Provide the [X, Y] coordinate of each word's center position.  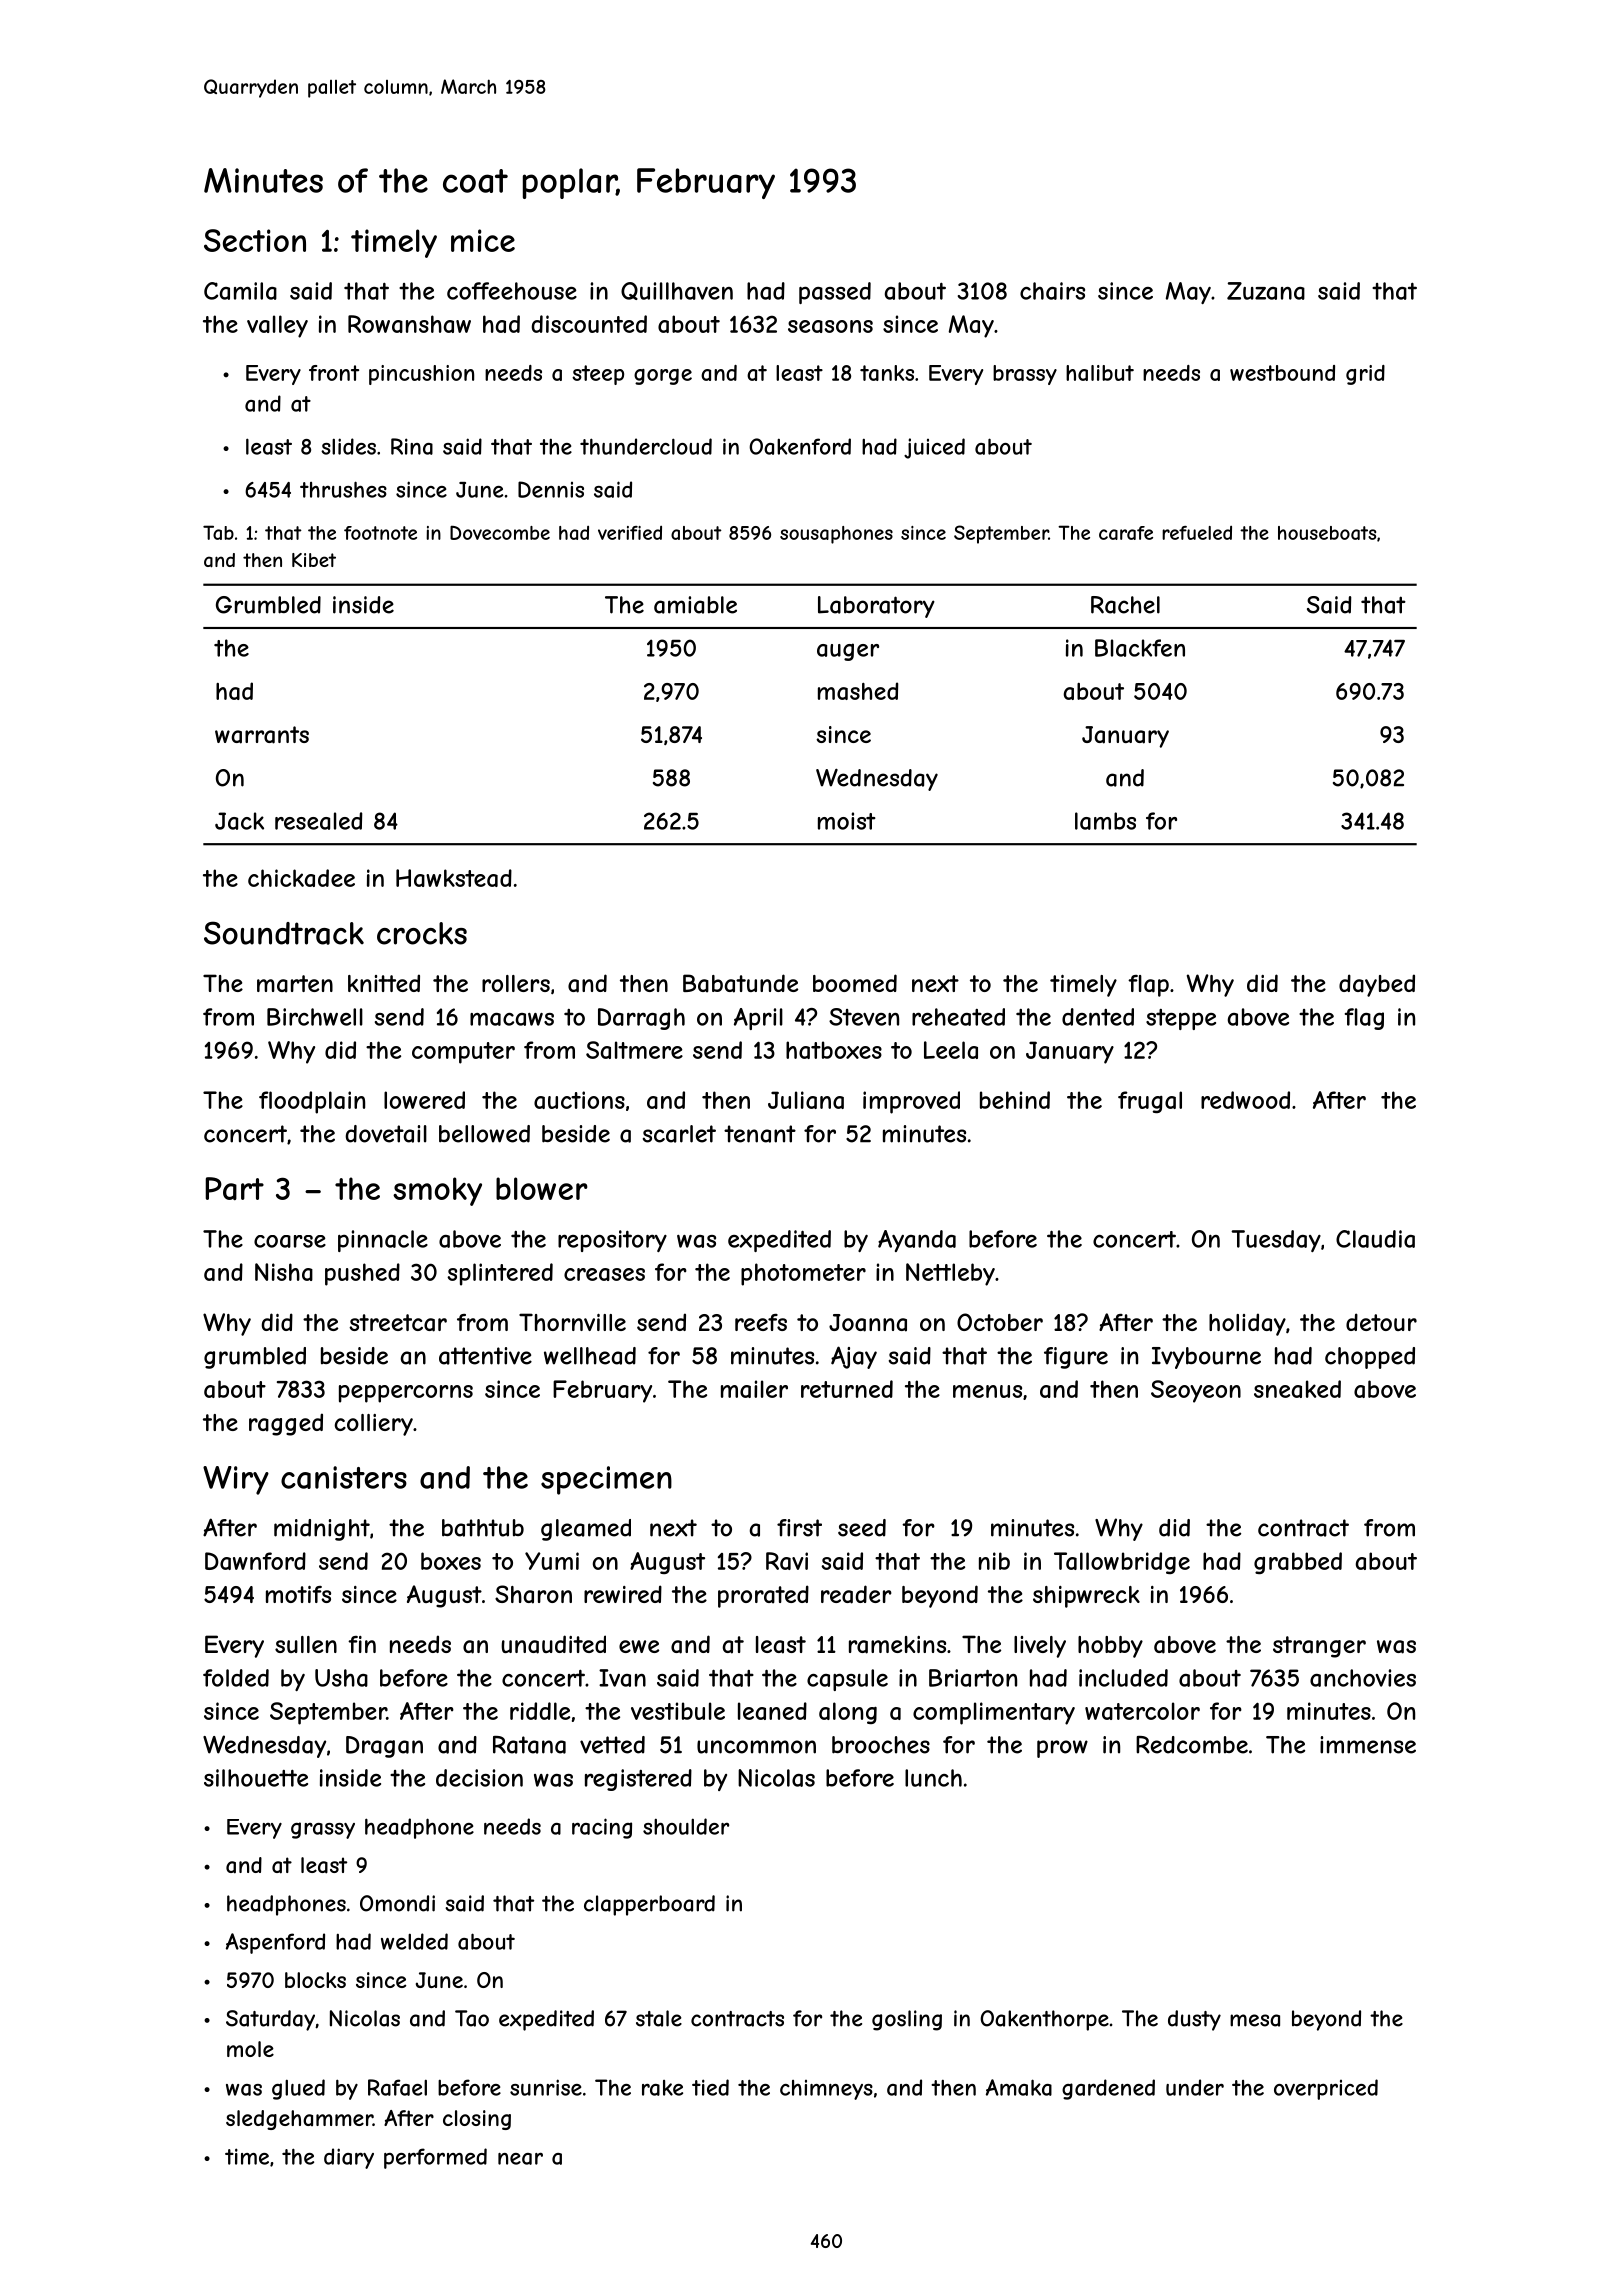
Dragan [384, 1747]
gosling [907, 2020]
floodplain [312, 1102]
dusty [1194, 2020]
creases [604, 1274]
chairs [1052, 291]
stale [659, 2018]
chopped [1370, 1358]
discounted [589, 324]
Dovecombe [500, 533]
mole [250, 2049]
